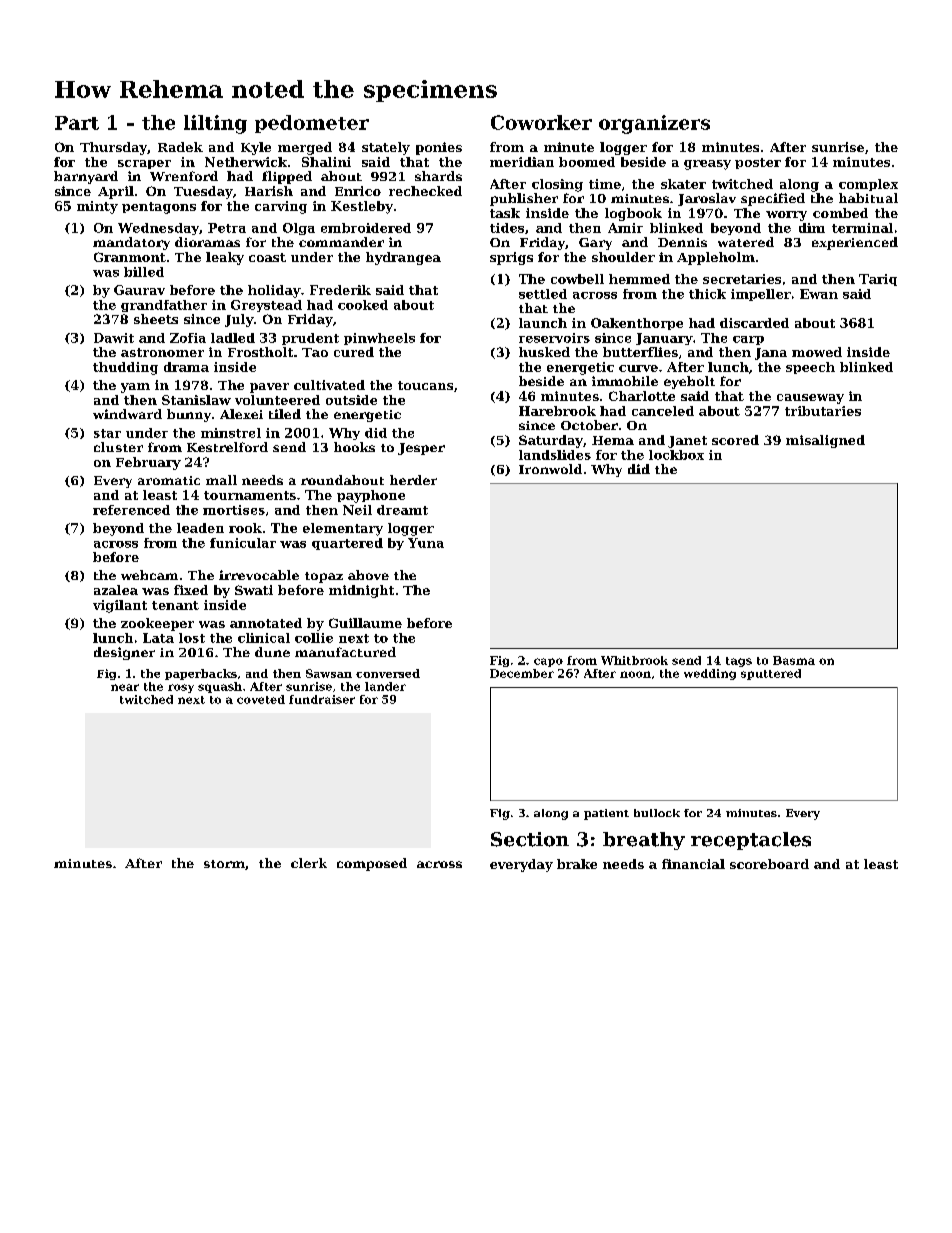  Describe the element at coordinates (224, 864) in the document. I see `storm` at that location.
